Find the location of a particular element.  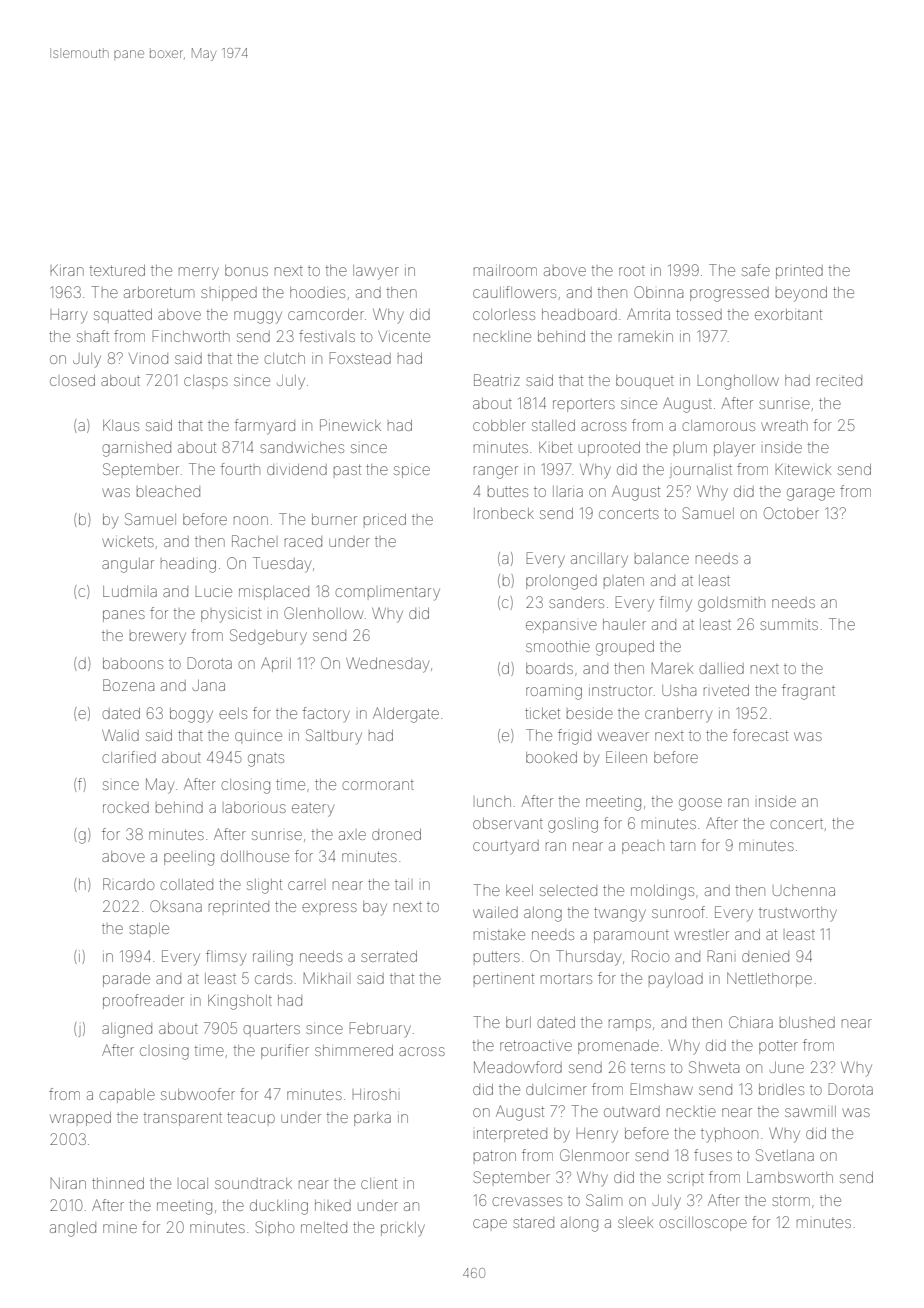

lawyer is located at coordinates (376, 272).
